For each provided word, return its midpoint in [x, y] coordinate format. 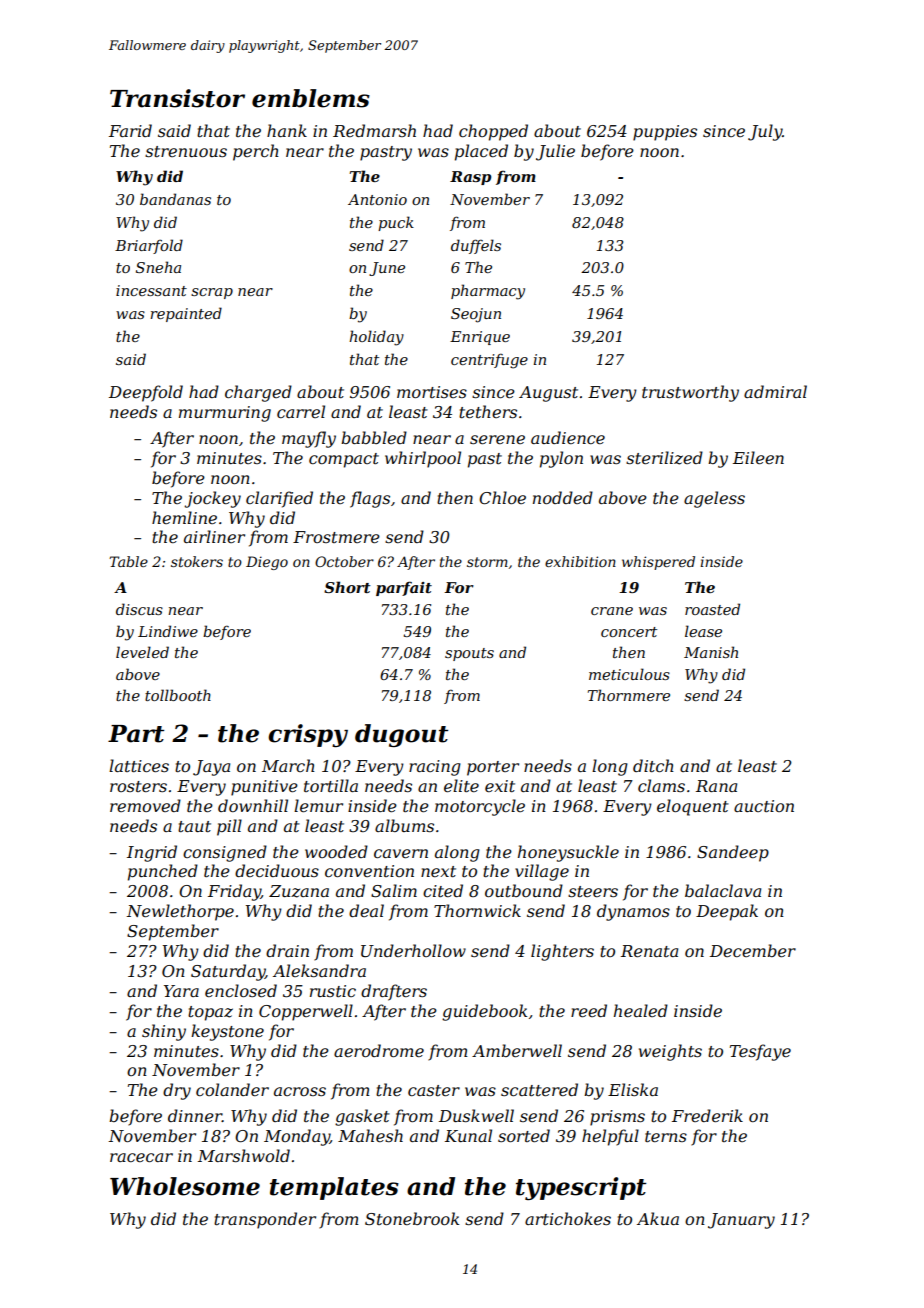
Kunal [468, 1135]
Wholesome [185, 1186]
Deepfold [146, 393]
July [765, 132]
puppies [665, 133]
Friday [234, 892]
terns [666, 1136]
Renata [649, 951]
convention [369, 871]
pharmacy [488, 292]
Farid [130, 130]
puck [396, 223]
